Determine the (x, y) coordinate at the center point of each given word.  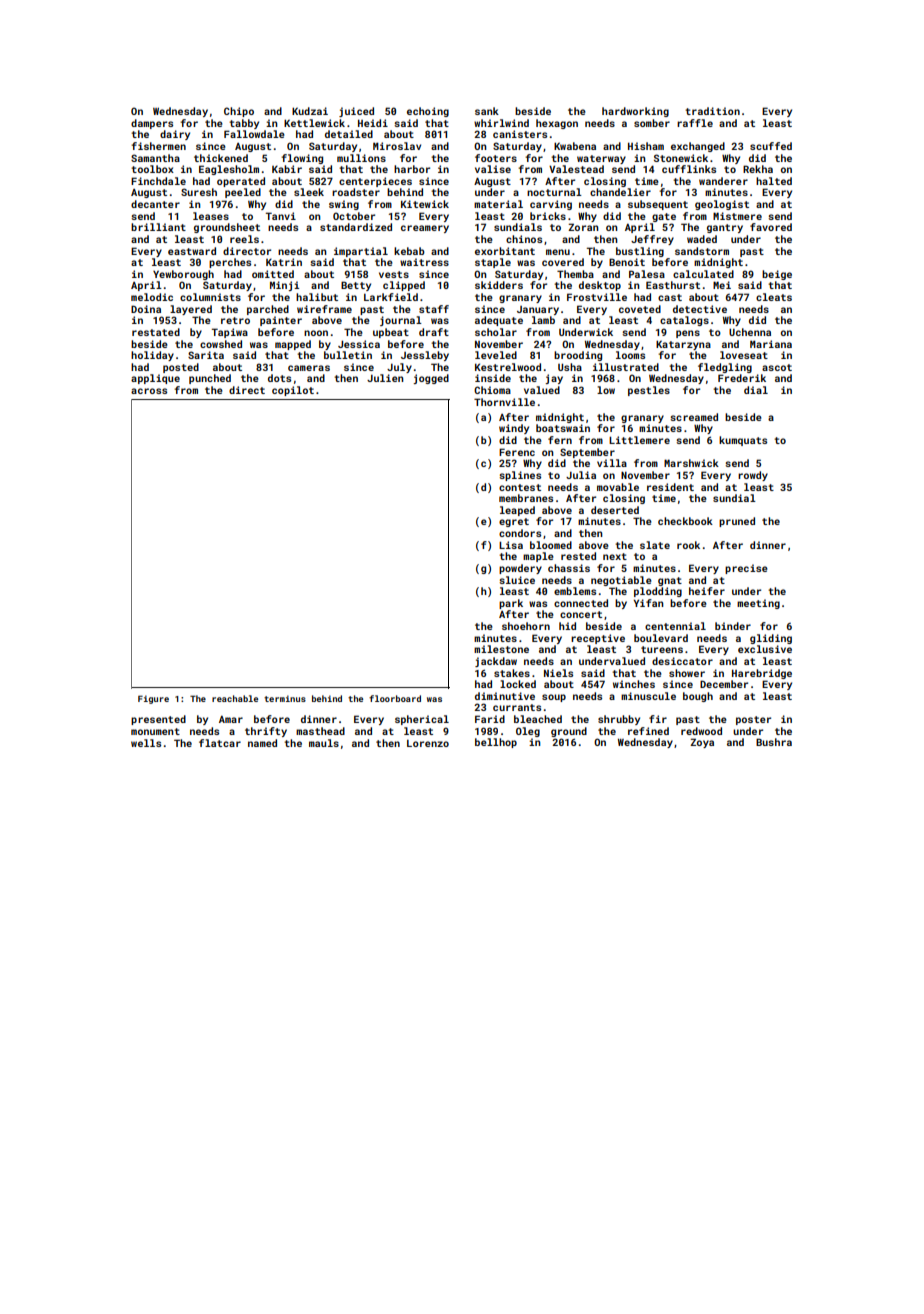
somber (652, 123)
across (149, 391)
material (498, 204)
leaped (517, 511)
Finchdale (158, 181)
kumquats (743, 441)
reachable (235, 698)
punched (210, 379)
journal (401, 321)
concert (581, 614)
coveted (640, 309)
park (511, 604)
